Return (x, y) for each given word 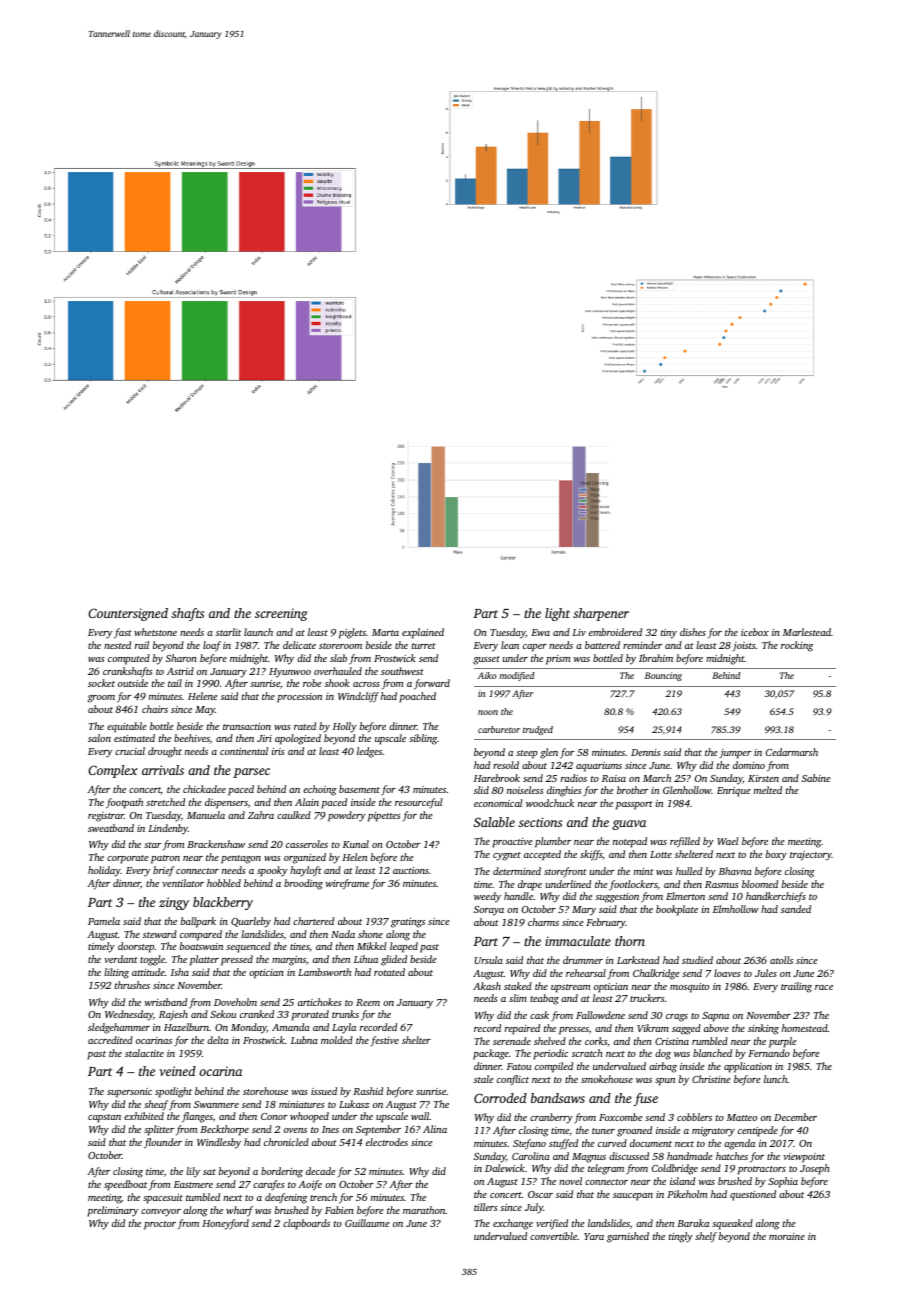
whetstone (155, 632)
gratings (408, 923)
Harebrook (497, 778)
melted (768, 790)
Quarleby (251, 922)
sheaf (156, 1105)
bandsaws (558, 1098)
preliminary (112, 1211)
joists (744, 647)
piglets (352, 633)
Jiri (264, 738)
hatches (732, 1156)
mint (644, 871)
